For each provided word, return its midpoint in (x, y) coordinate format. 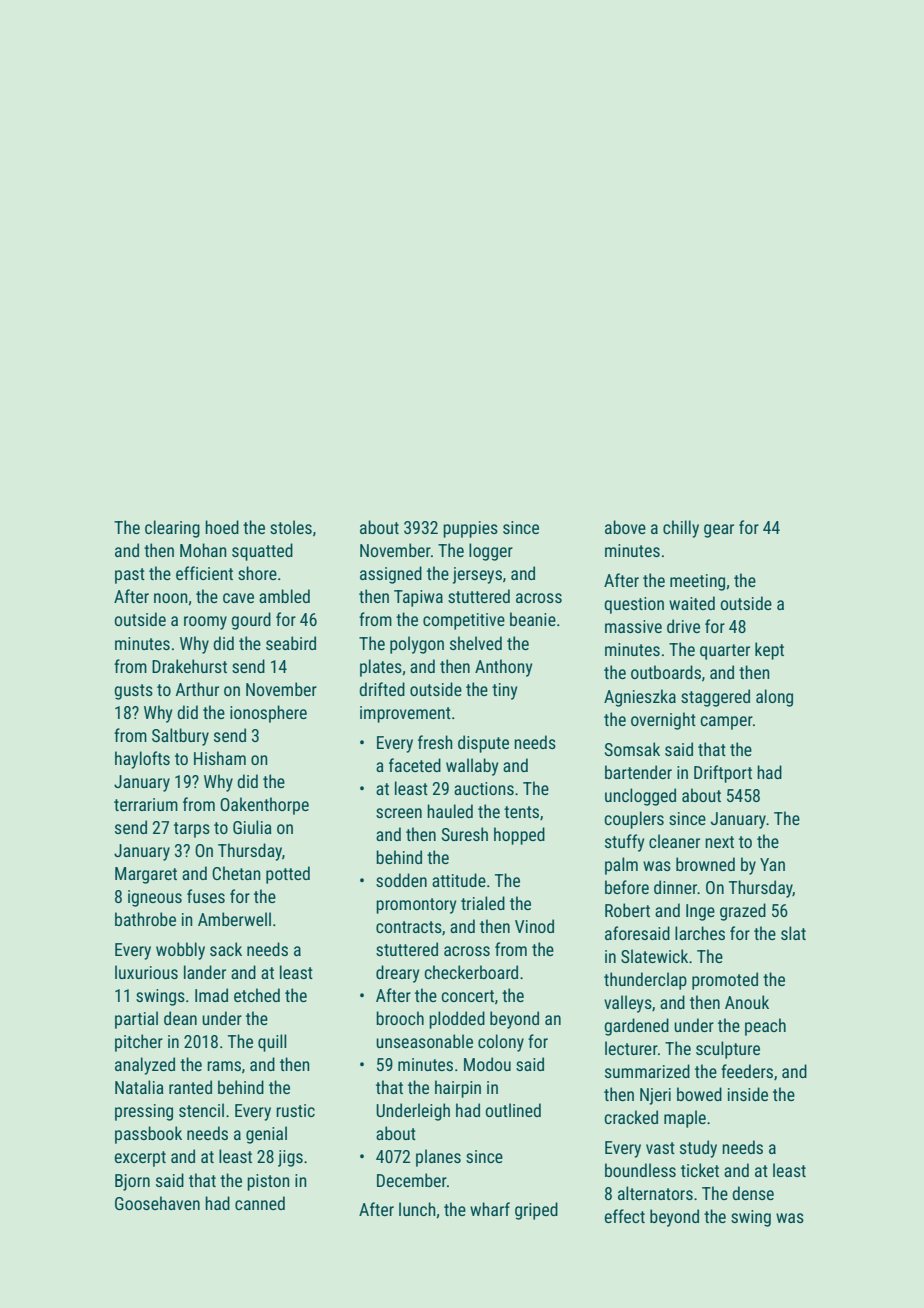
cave (238, 598)
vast (660, 1148)
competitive (464, 621)
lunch (417, 1209)
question (634, 605)
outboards (666, 672)
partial (136, 1020)
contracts (409, 927)
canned (260, 1203)
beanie (533, 619)
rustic (295, 1110)
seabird (291, 643)
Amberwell (234, 919)
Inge (700, 912)
